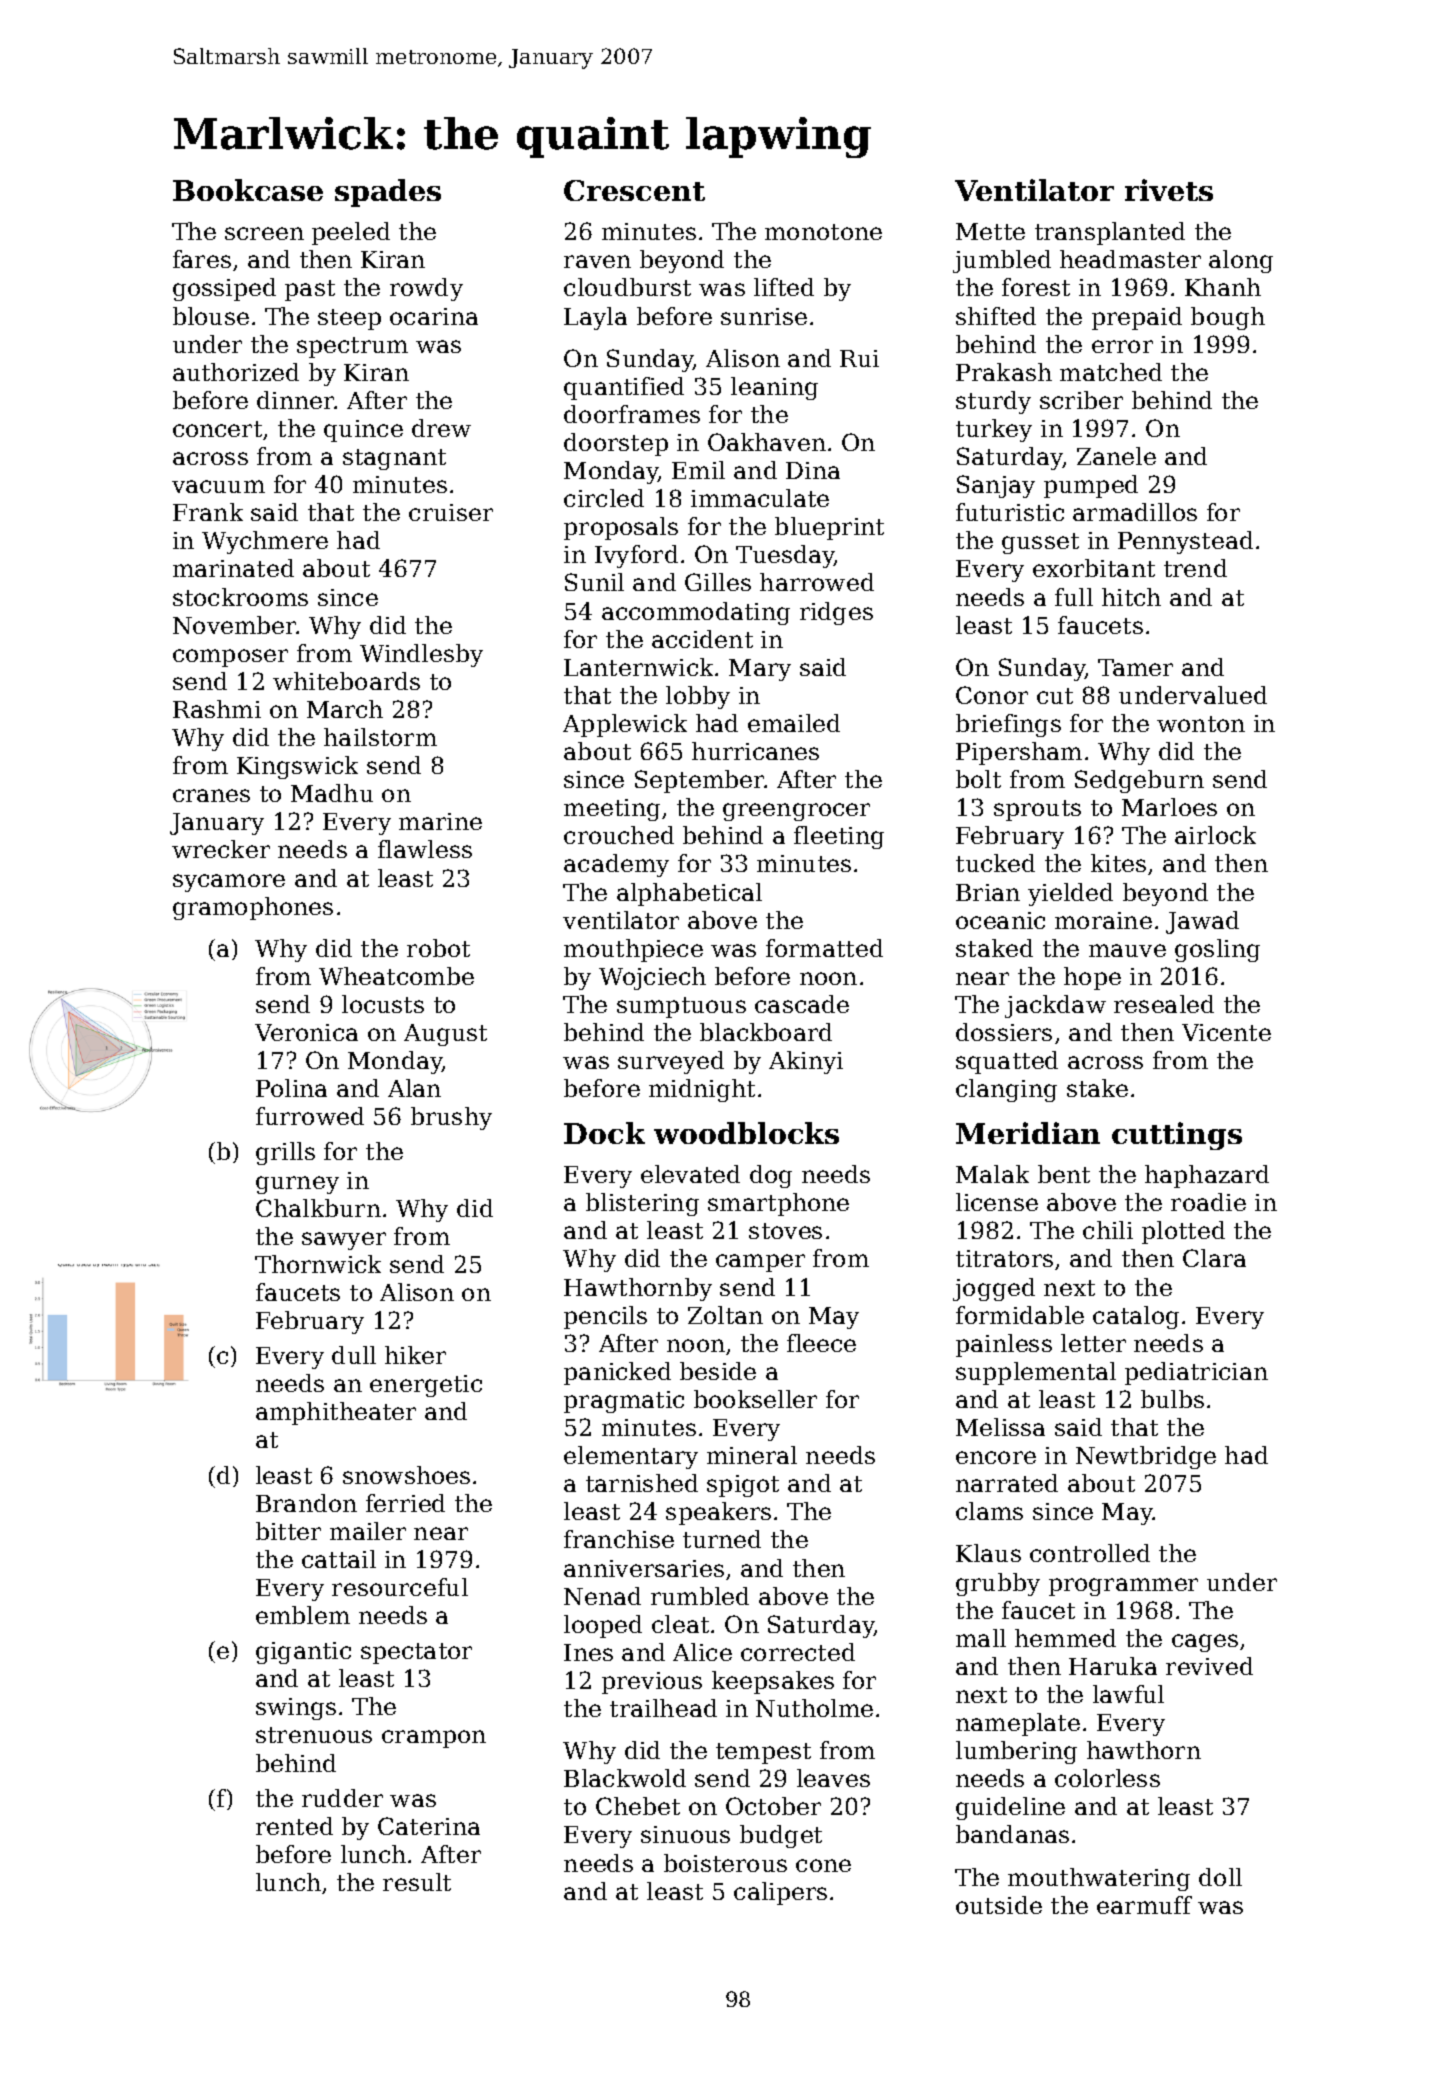 The width and height of the screenshot is (1450, 2100). What do you see at coordinates (421, 655) in the screenshot?
I see `Windlesby` at bounding box center [421, 655].
